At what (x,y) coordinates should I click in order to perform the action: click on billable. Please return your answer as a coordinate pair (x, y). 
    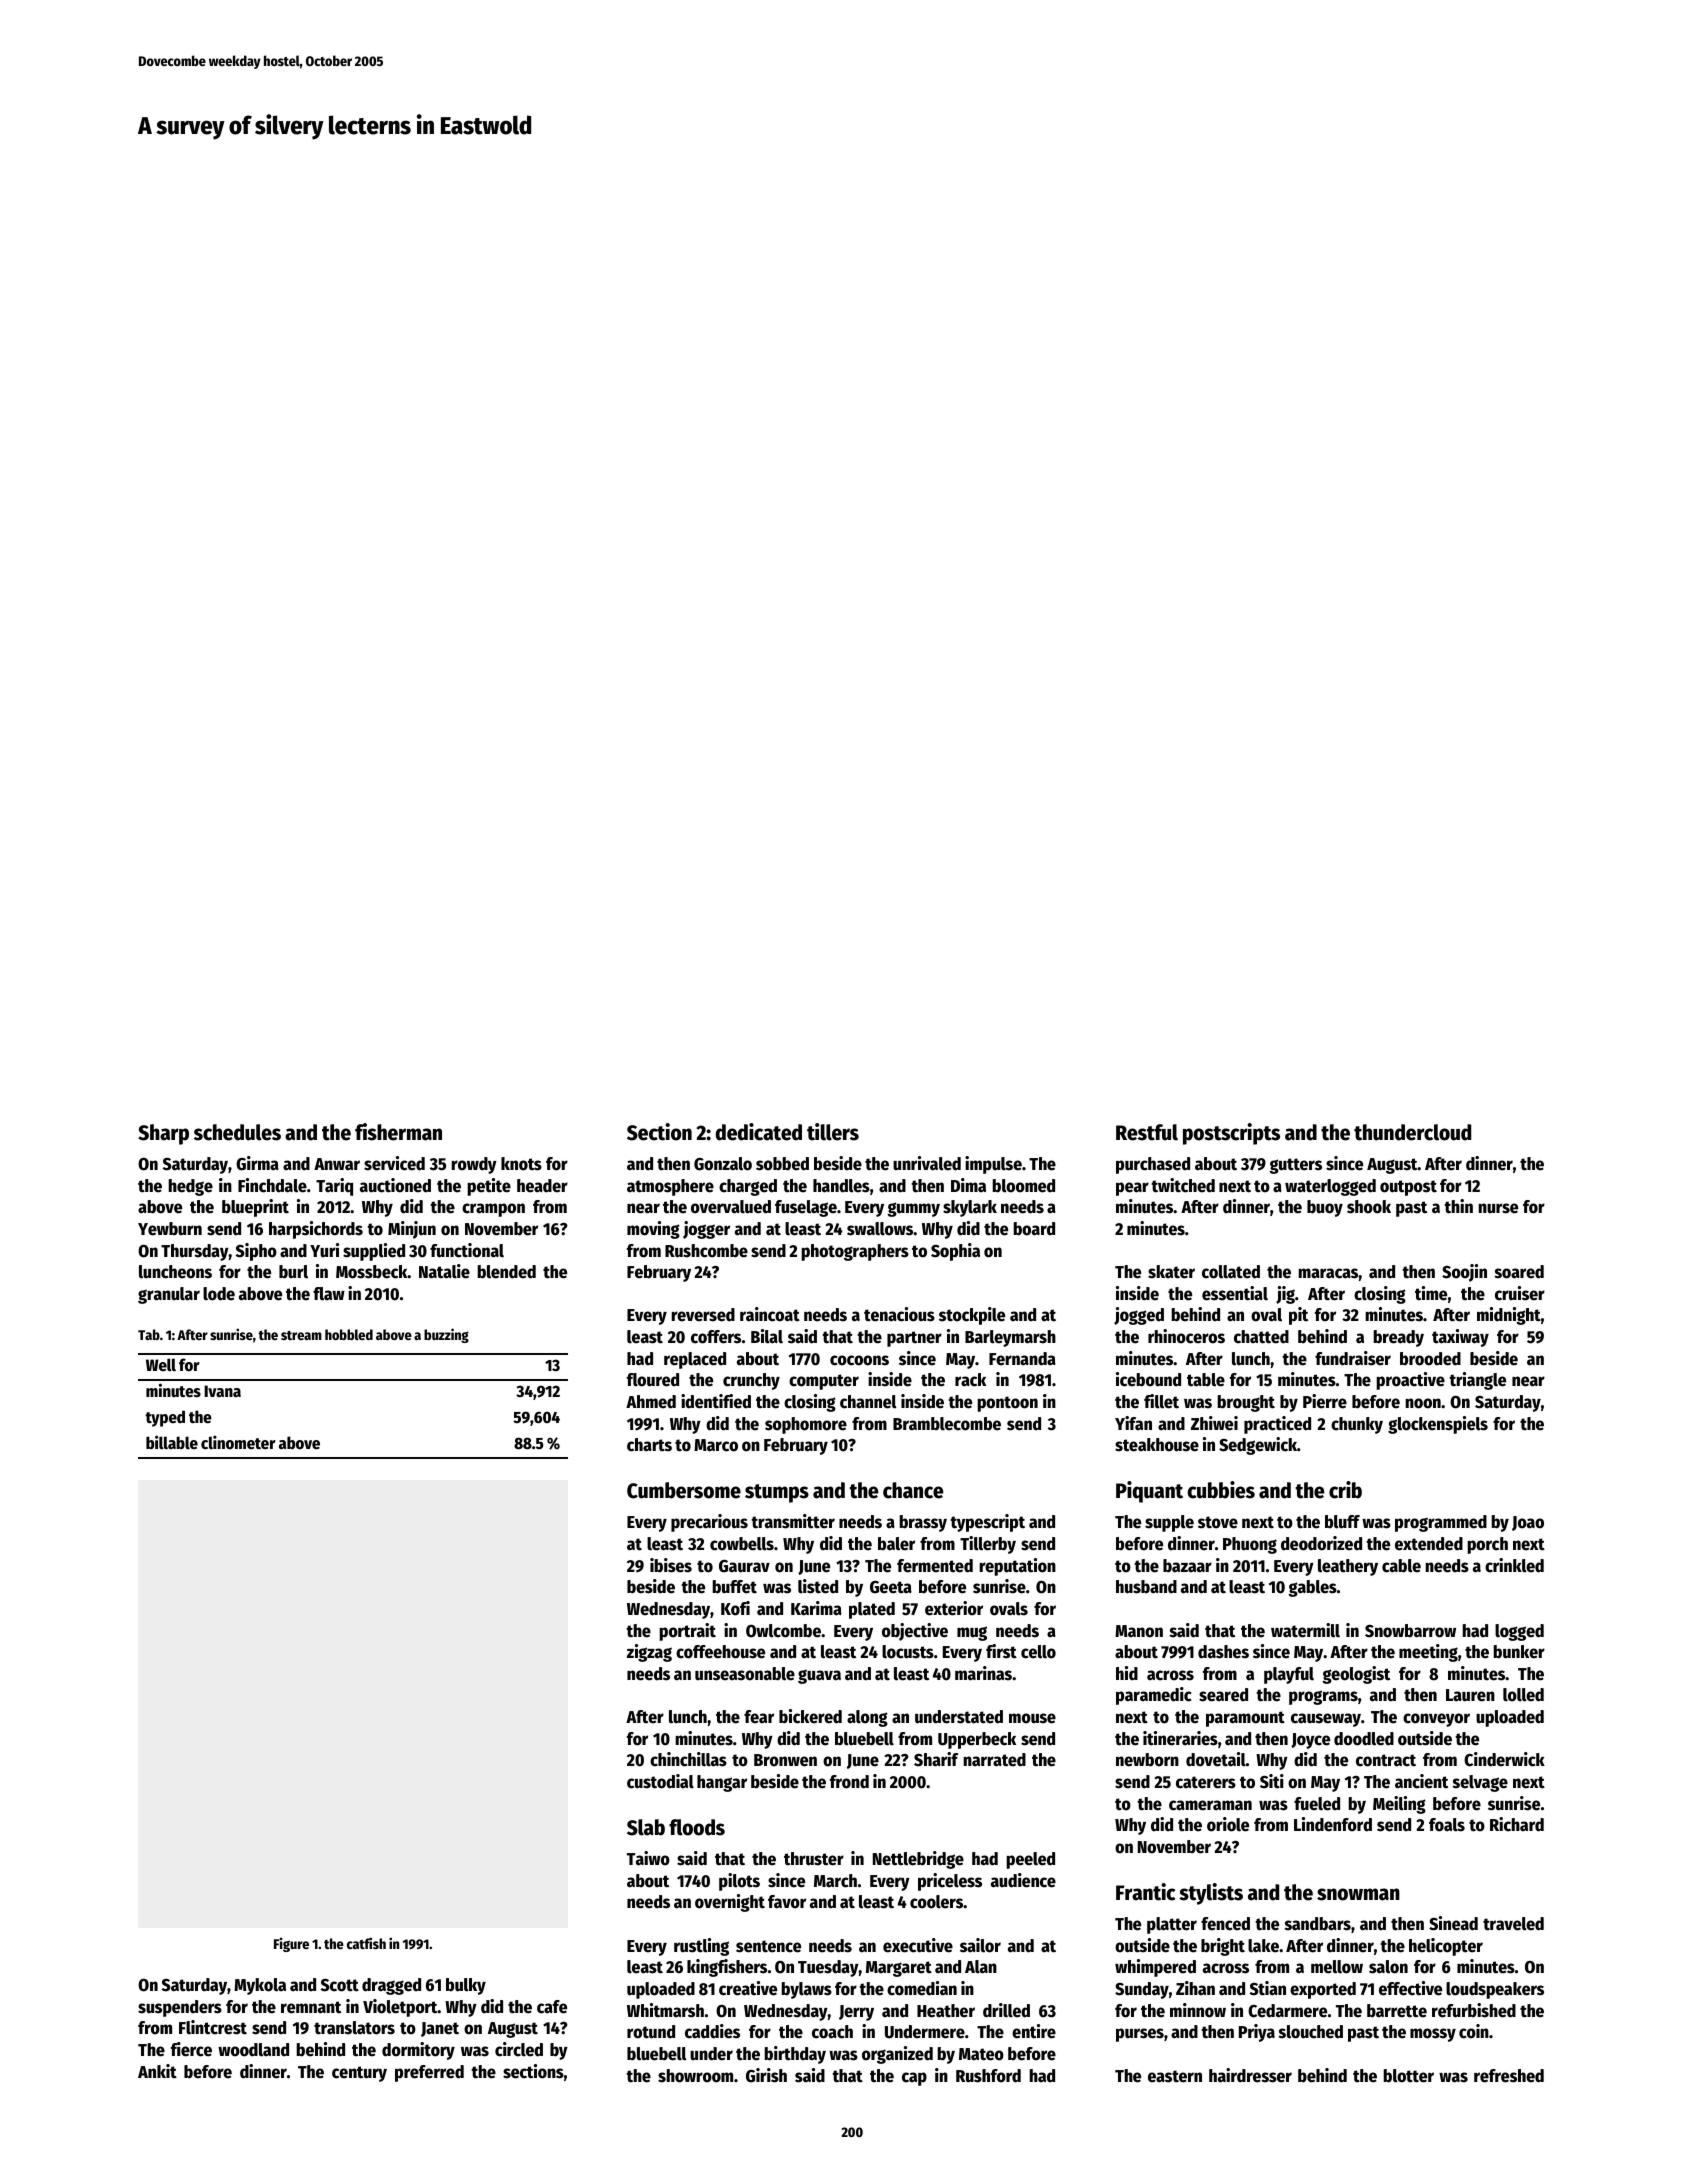
    Looking at the image, I should click on (172, 1442).
